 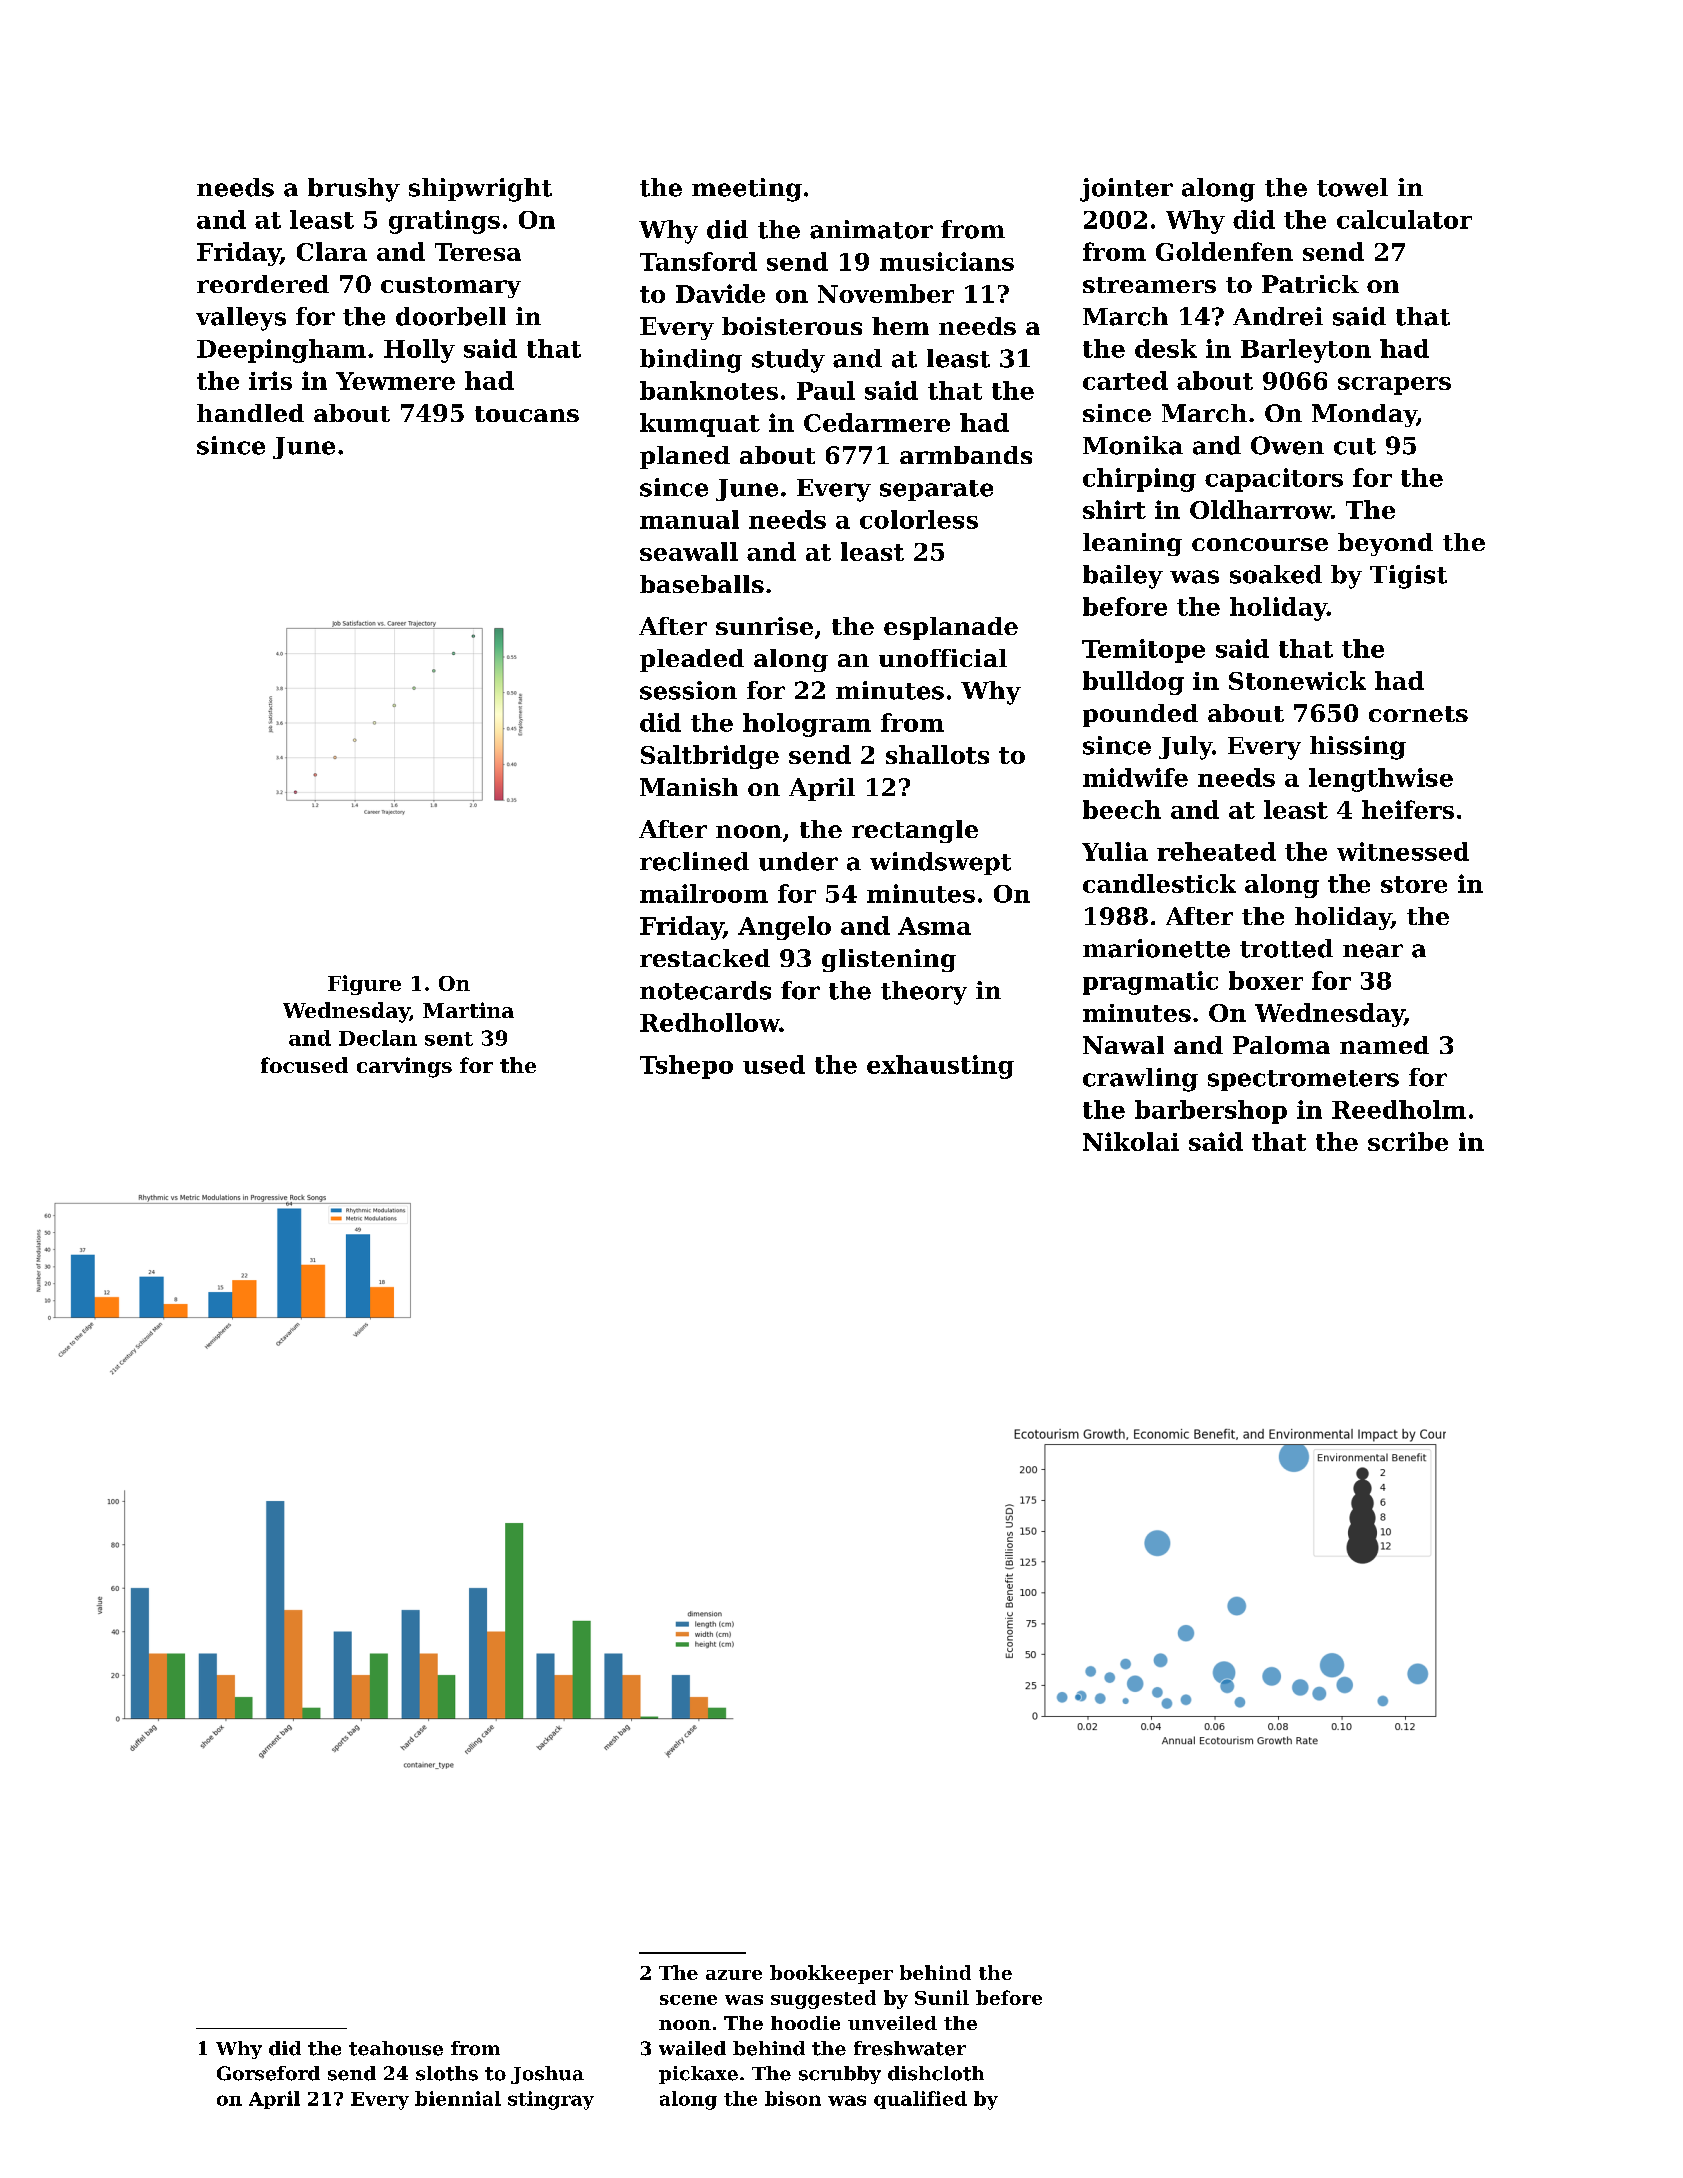 What do you see at coordinates (268, 2073) in the document?
I see `Gorseford` at bounding box center [268, 2073].
